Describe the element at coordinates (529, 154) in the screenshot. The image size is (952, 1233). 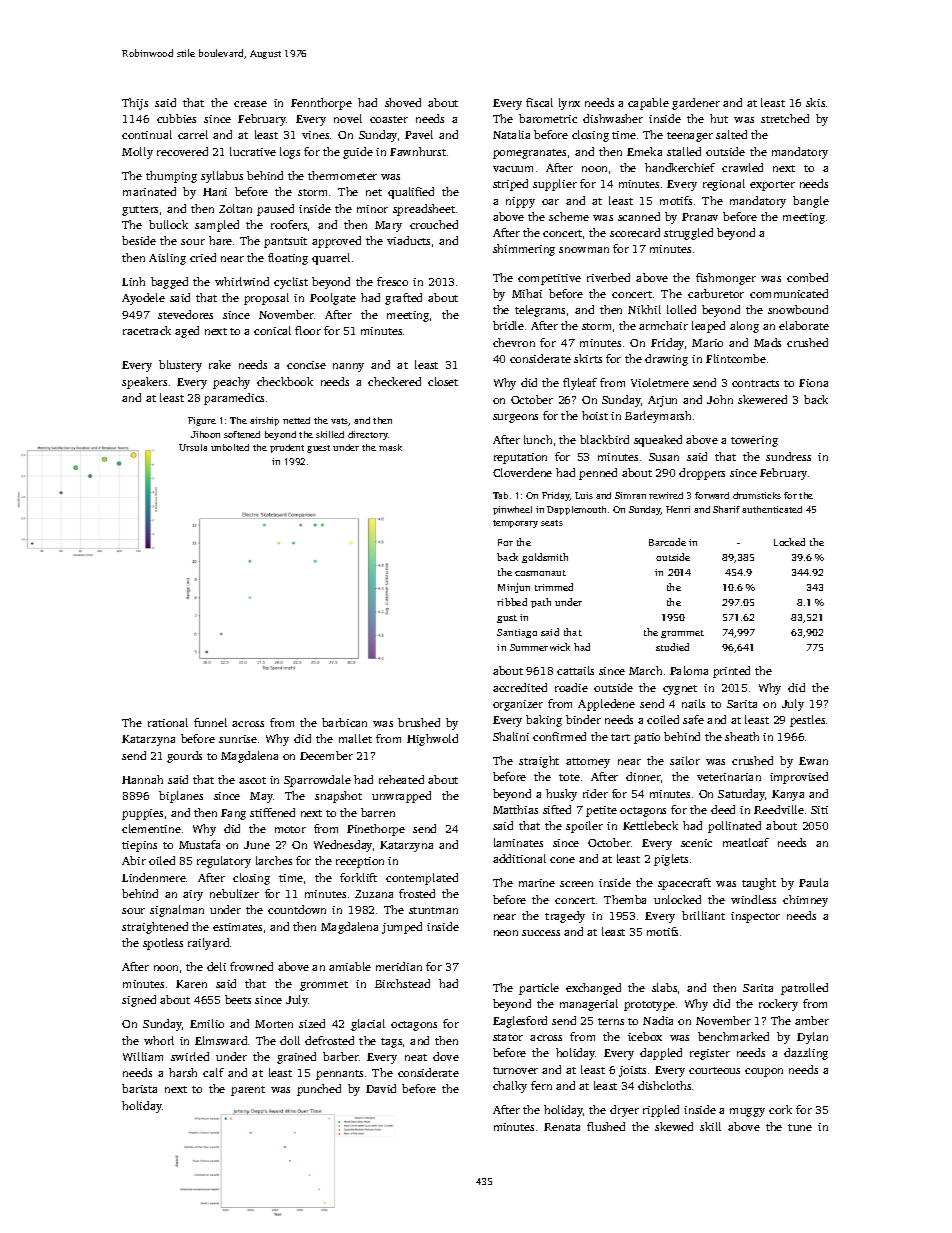
I see `pomegranates` at that location.
